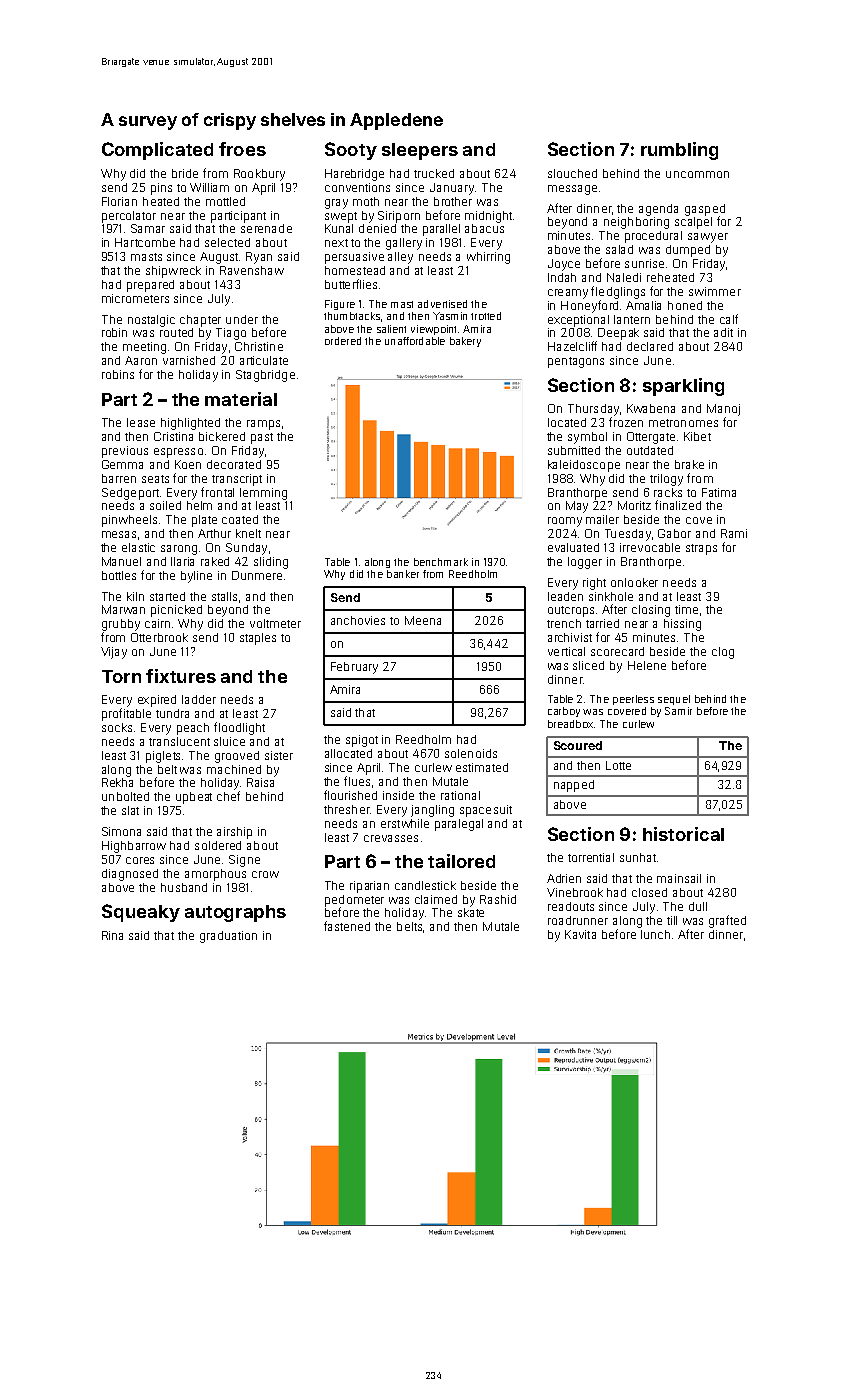 The image size is (849, 1400). I want to click on fixtures, so click(181, 676).
